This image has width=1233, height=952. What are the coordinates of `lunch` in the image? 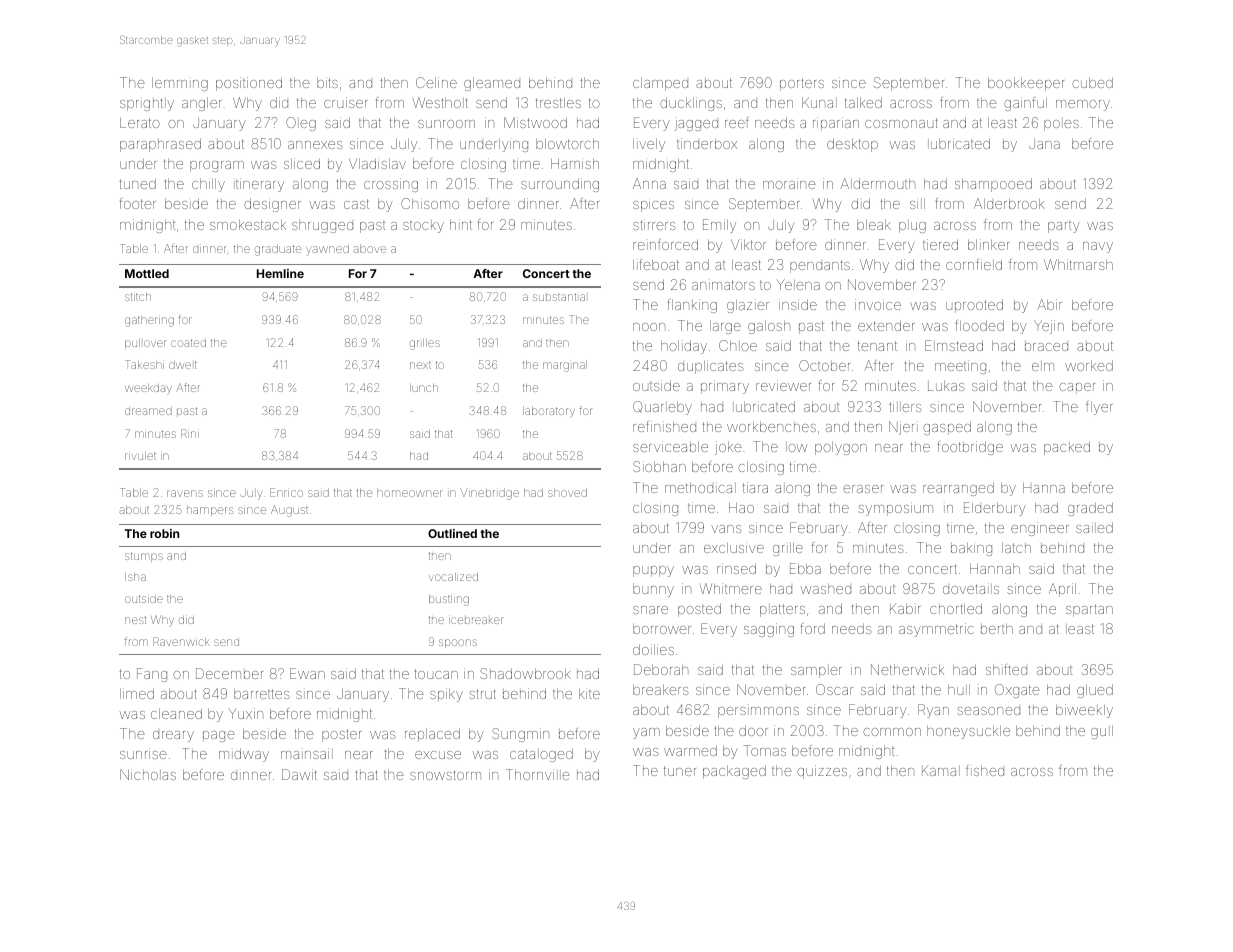 It's located at (424, 388).
